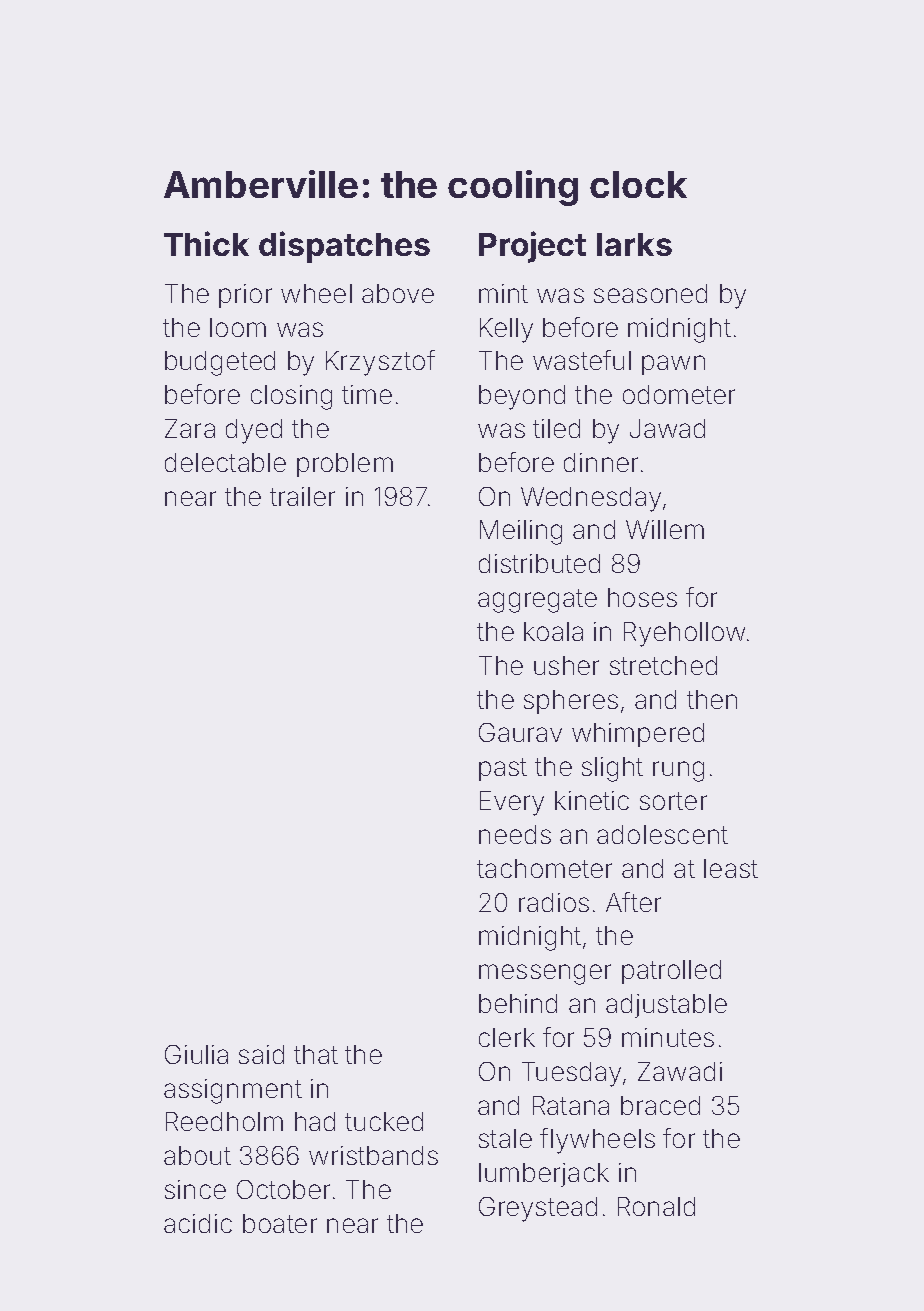 This document has width=924, height=1311. Describe the element at coordinates (302, 496) in the document. I see `trailer` at that location.
